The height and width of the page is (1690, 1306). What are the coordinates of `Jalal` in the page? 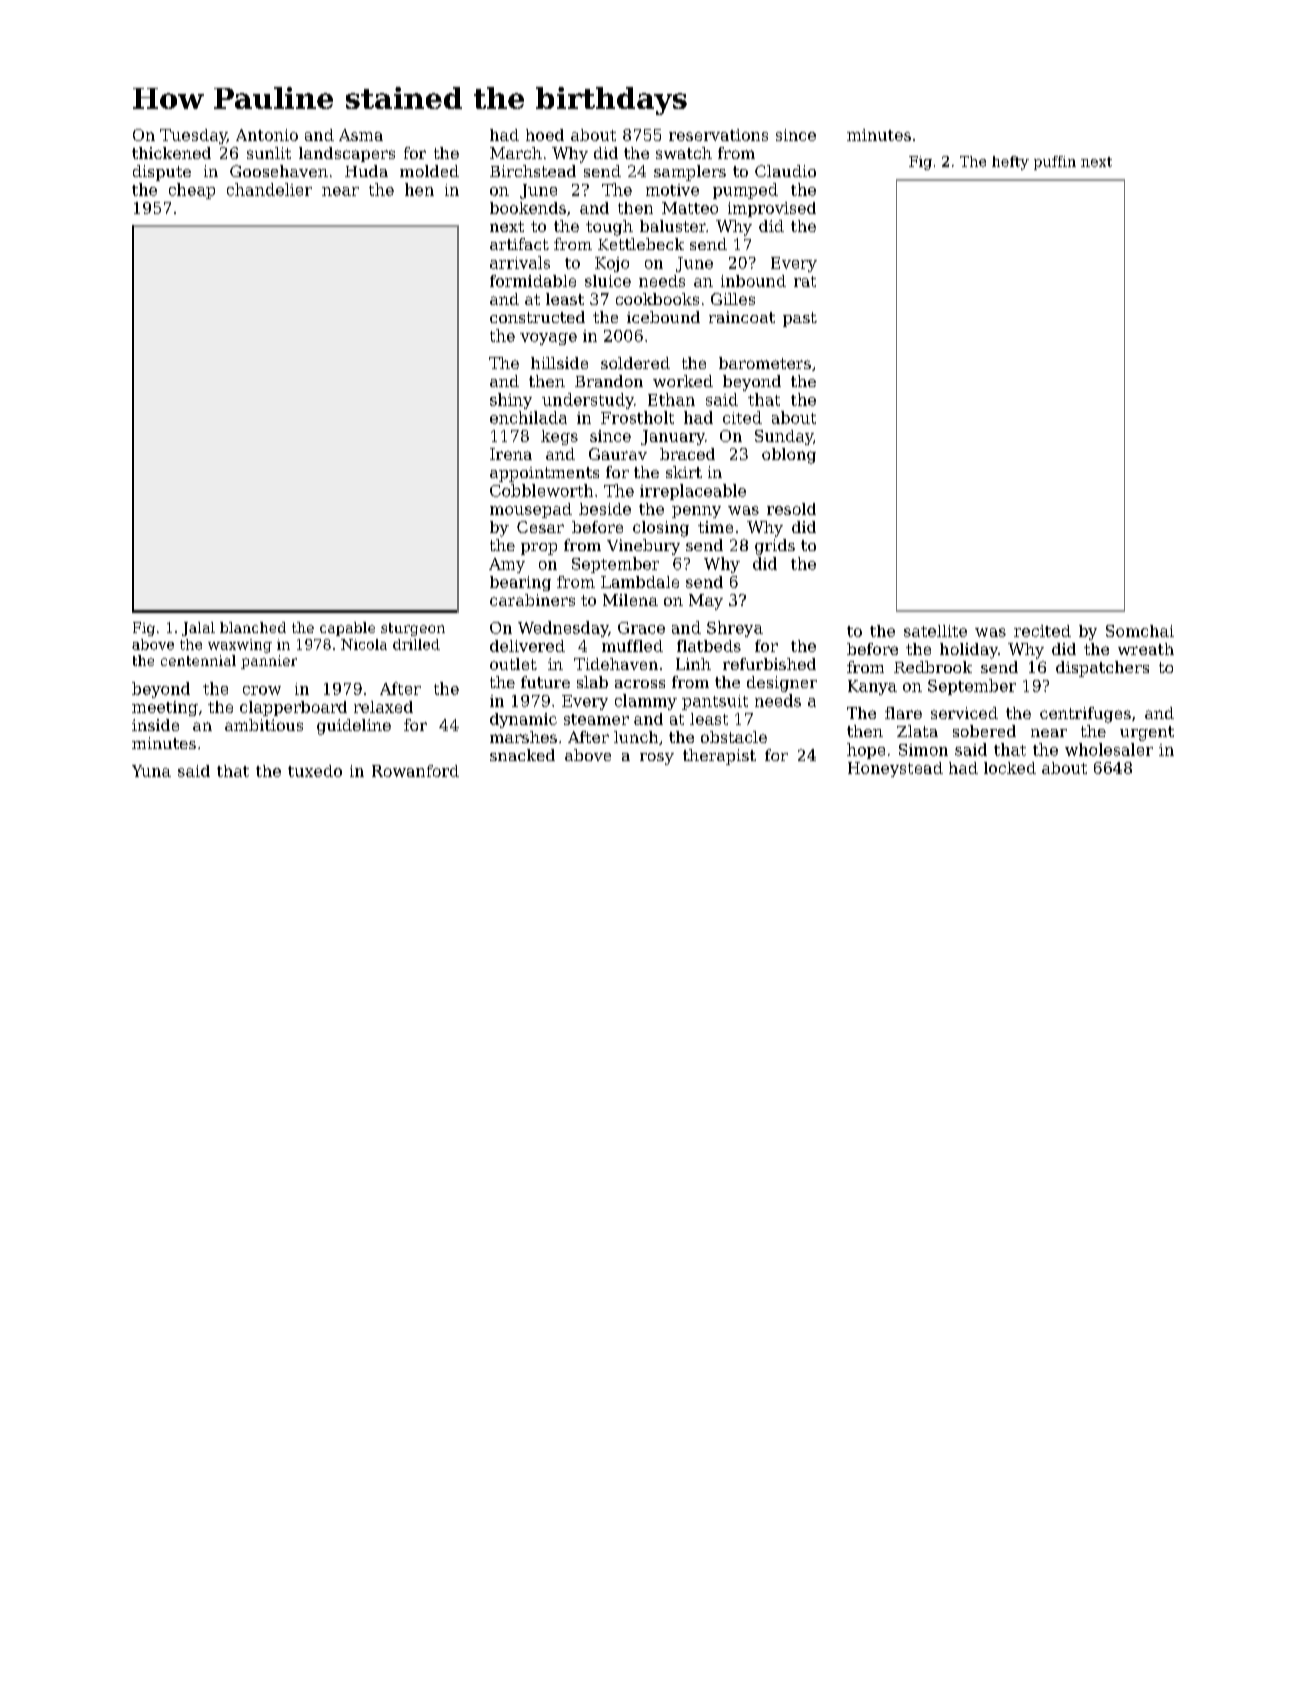 It's located at (198, 629).
